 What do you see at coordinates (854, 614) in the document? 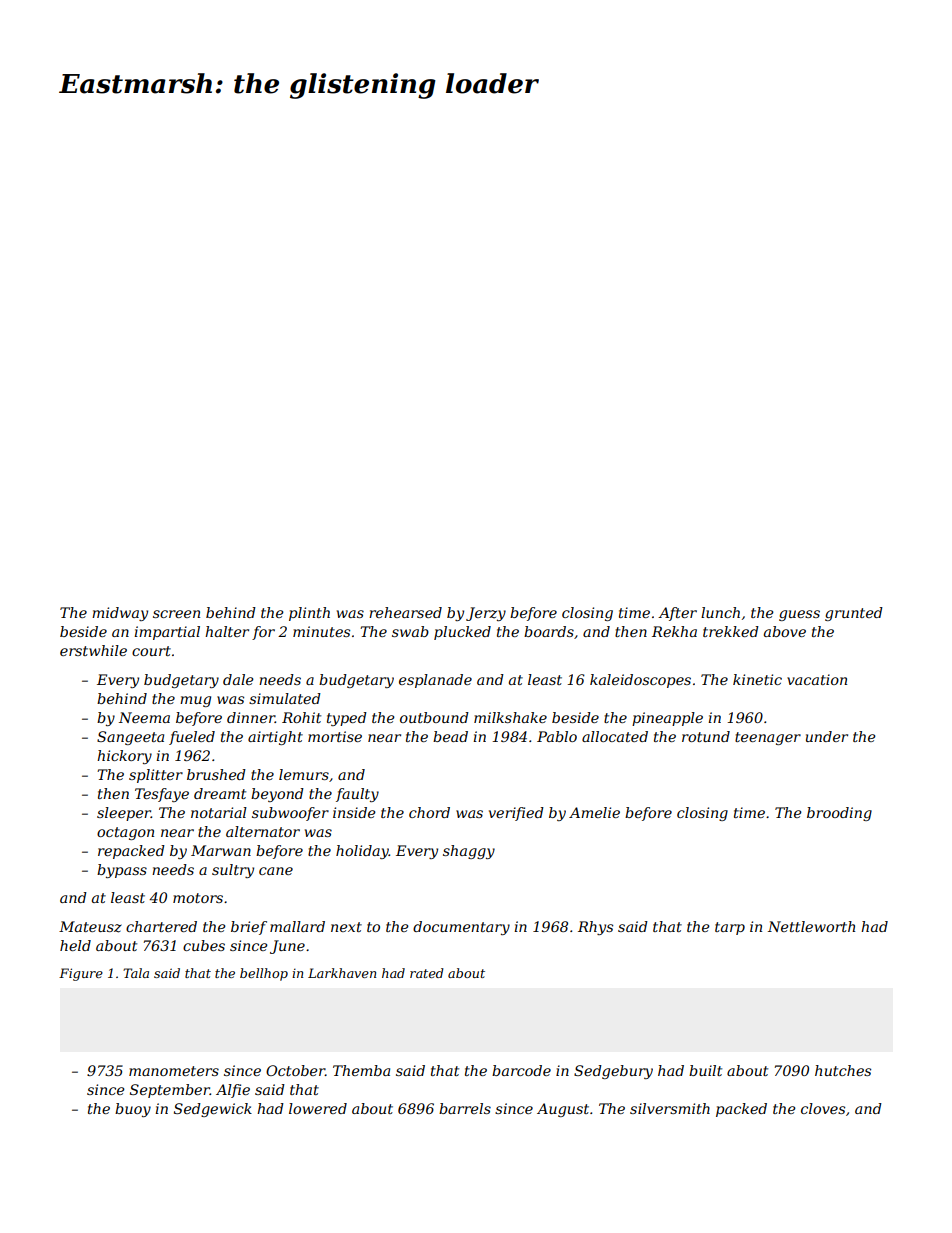
I see `grunted` at bounding box center [854, 614].
